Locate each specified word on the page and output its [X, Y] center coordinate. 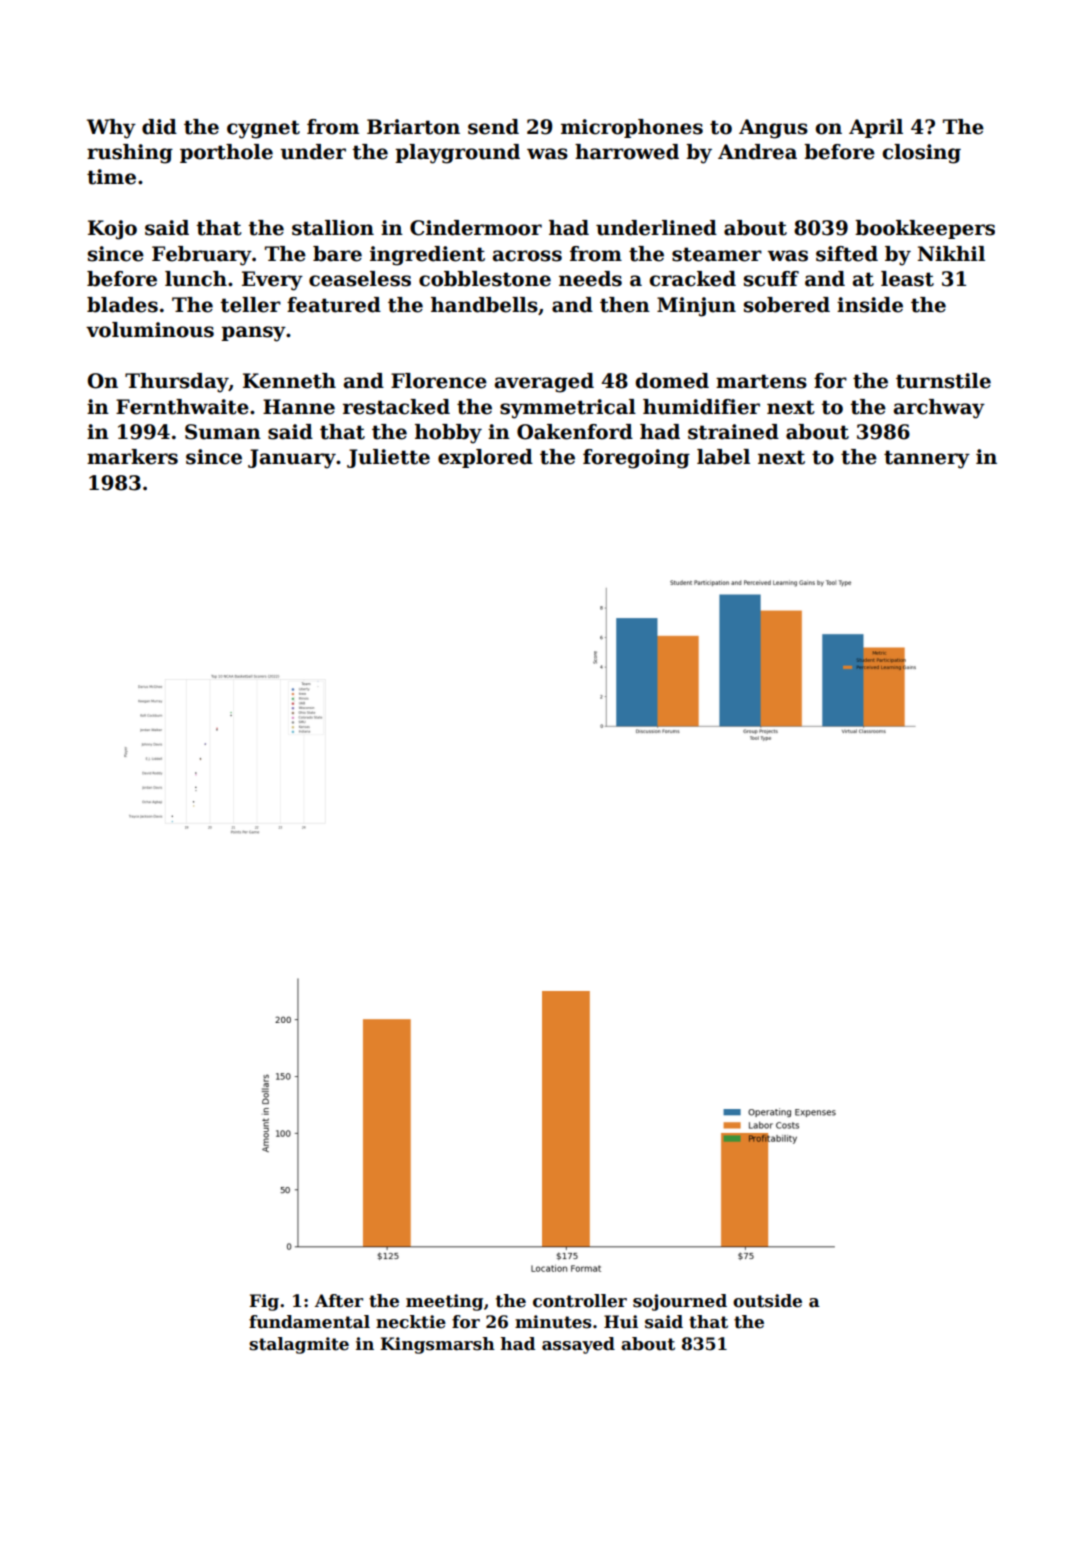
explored [485, 458]
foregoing [636, 459]
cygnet [263, 129]
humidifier [701, 407]
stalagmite [299, 1345]
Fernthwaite [182, 407]
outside [767, 1301]
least [907, 279]
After [339, 1301]
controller [580, 1301]
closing [921, 154]
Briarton [413, 127]
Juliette [388, 458]
